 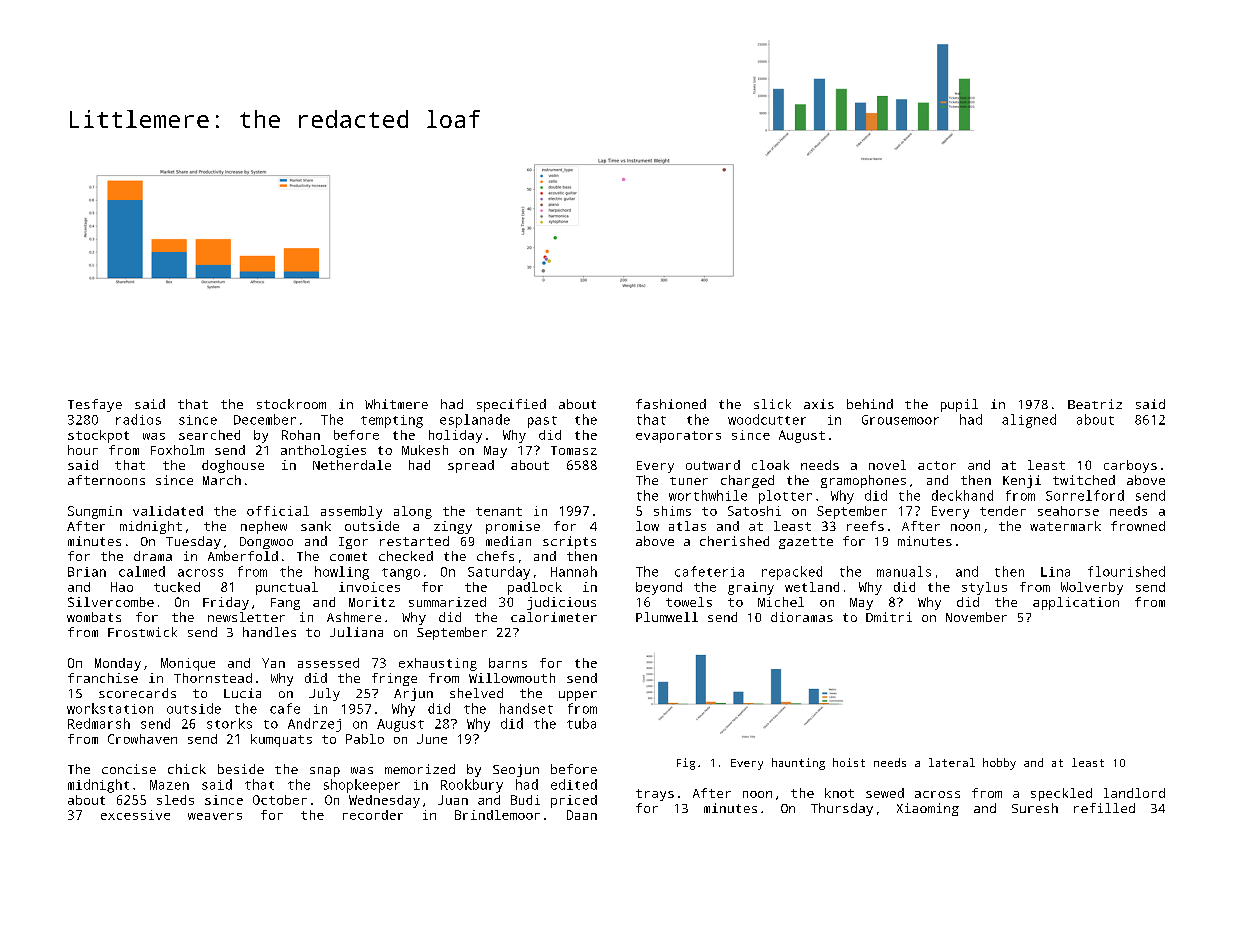 What do you see at coordinates (187, 769) in the image?
I see `chick` at bounding box center [187, 769].
